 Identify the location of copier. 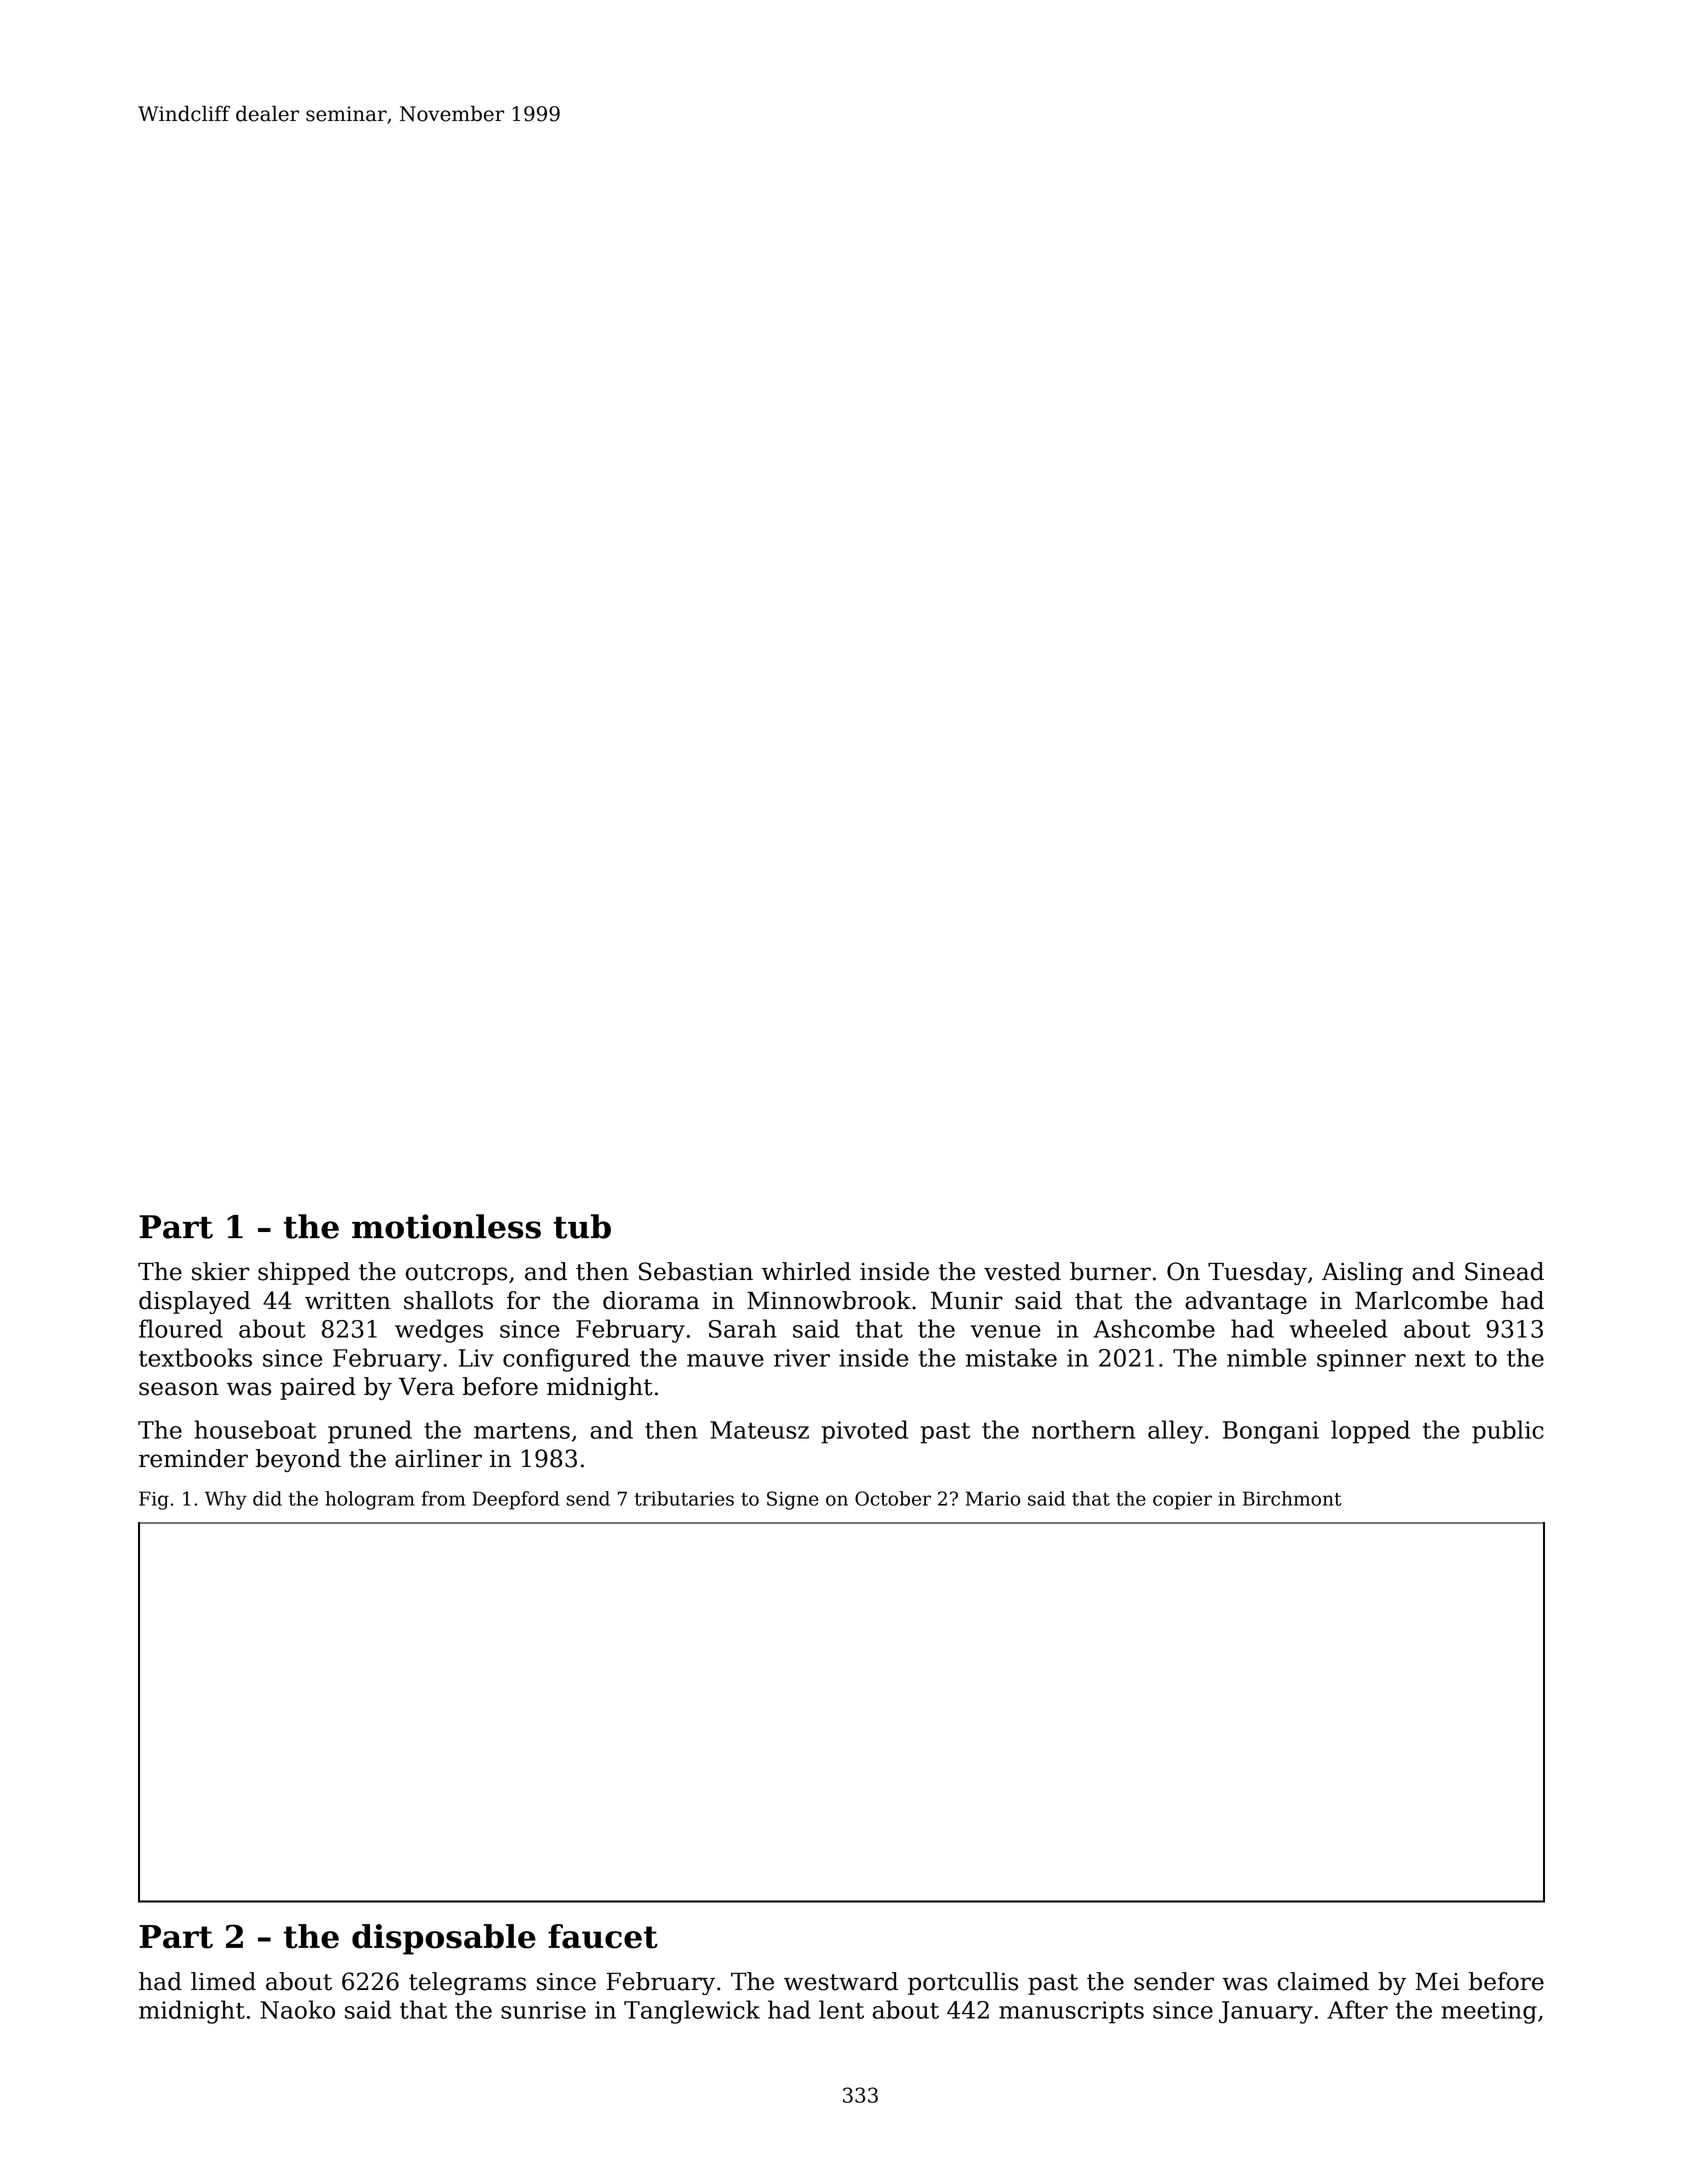
(1182, 1501).
